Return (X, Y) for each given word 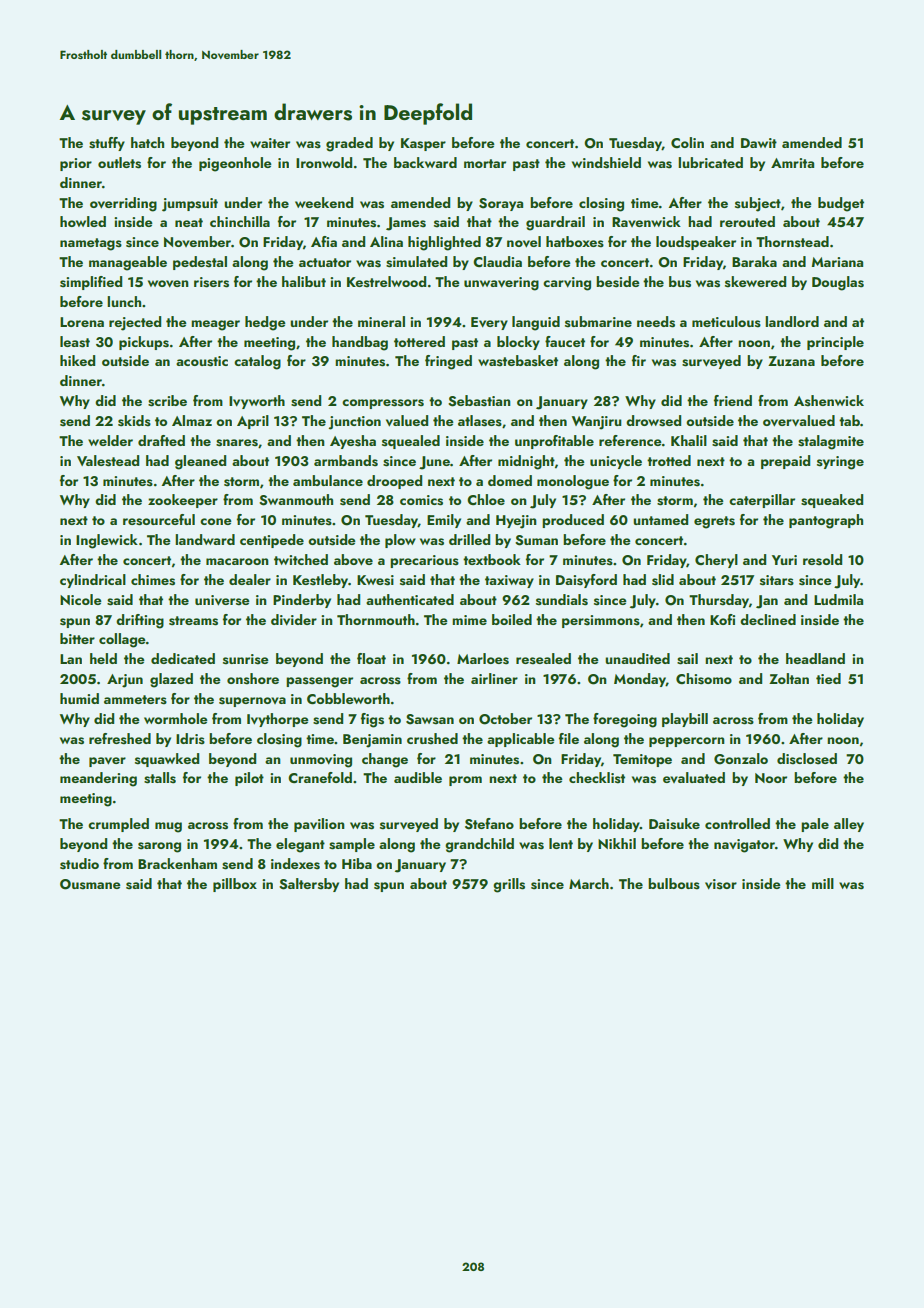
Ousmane (90, 884)
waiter (270, 143)
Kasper (423, 144)
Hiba (357, 863)
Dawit (759, 143)
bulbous (674, 884)
